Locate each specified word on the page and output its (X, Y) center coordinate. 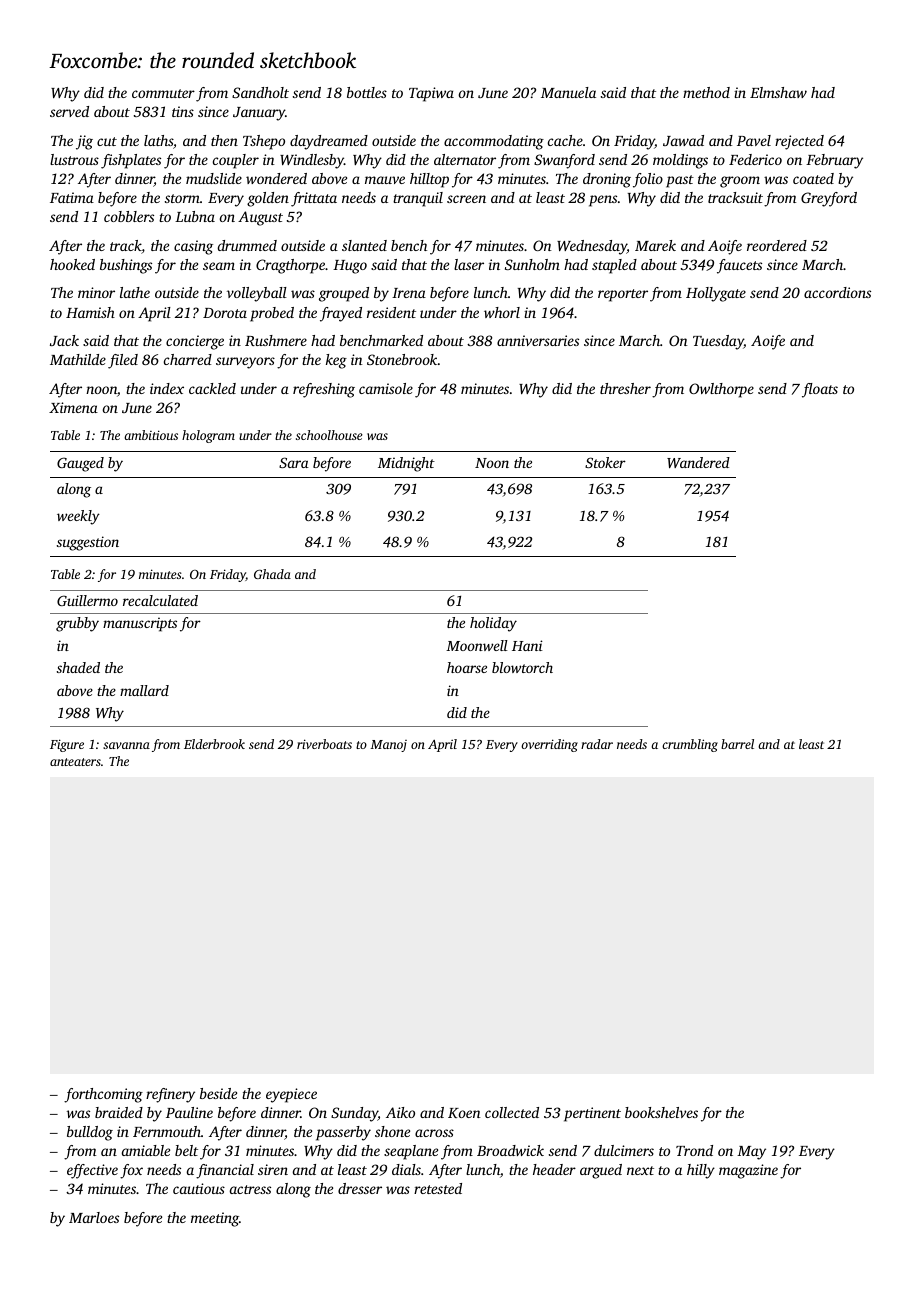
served (69, 111)
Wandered (698, 462)
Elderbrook (214, 744)
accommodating (494, 142)
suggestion (88, 543)
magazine (748, 1171)
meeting (215, 1219)
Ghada (272, 574)
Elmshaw (778, 92)
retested (438, 1188)
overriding (549, 745)
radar (597, 744)
